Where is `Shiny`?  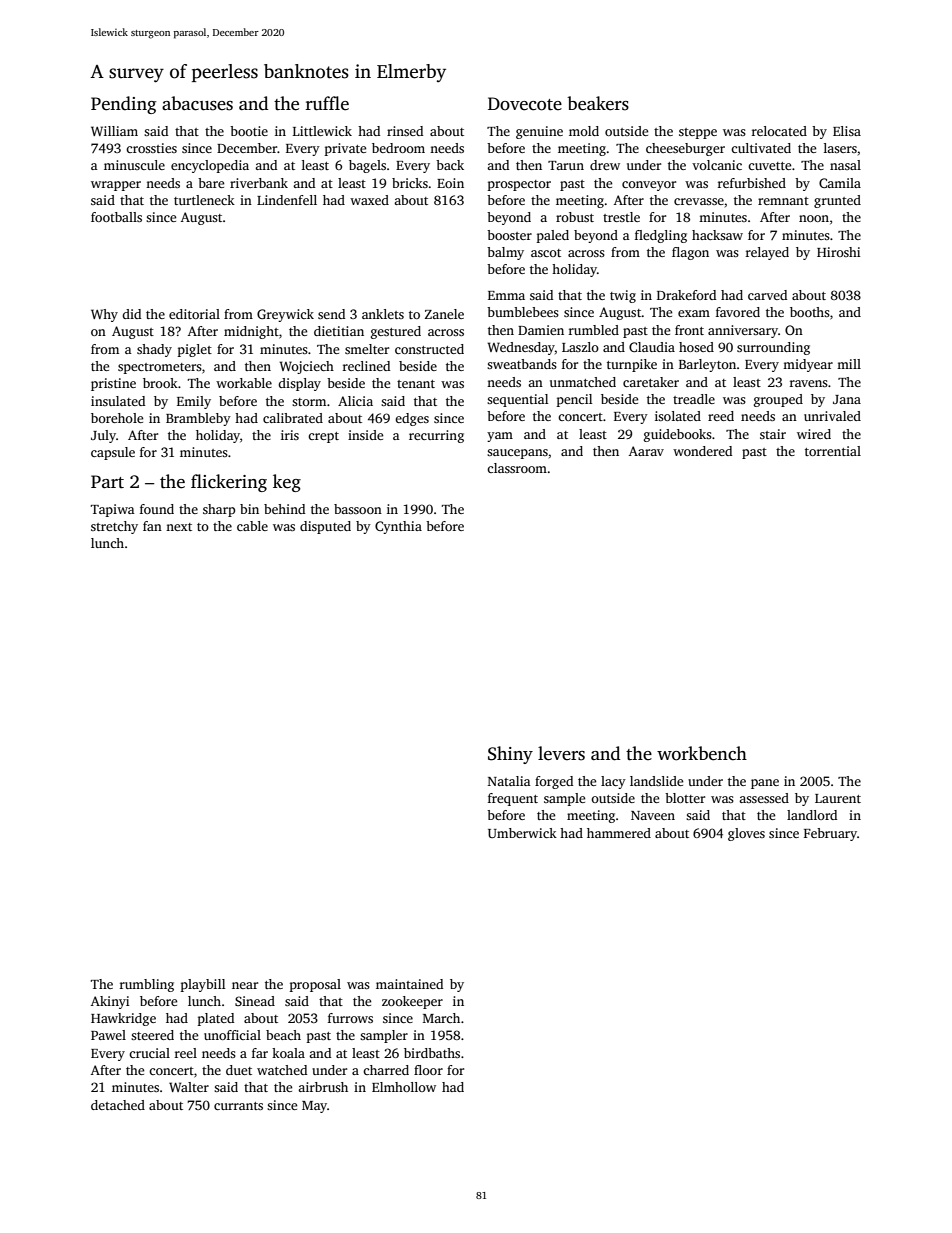 Shiny is located at coordinates (510, 755).
